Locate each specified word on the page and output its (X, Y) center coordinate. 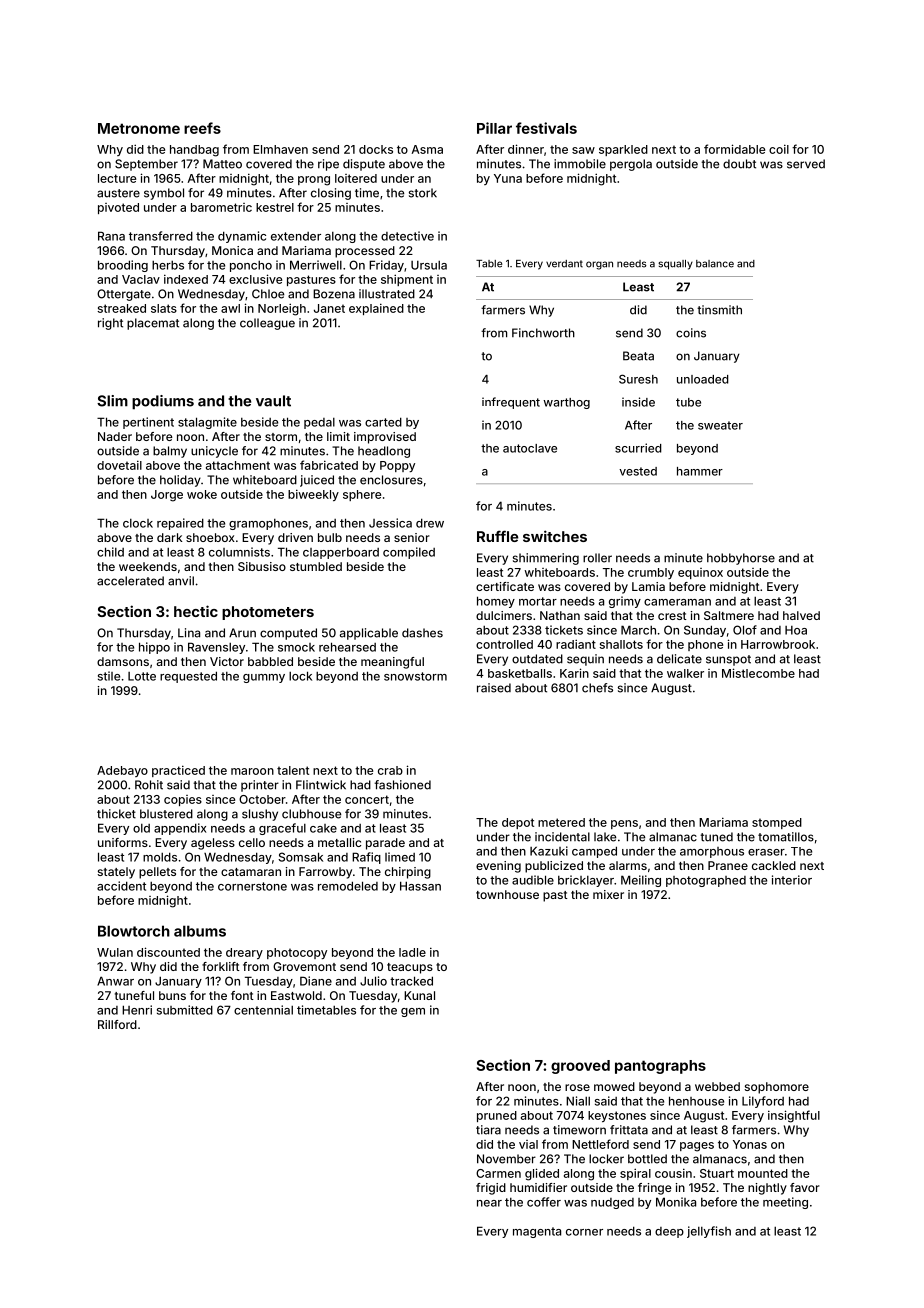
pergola (631, 165)
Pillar (494, 128)
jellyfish (709, 1232)
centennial (263, 1010)
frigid (491, 1189)
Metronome (139, 128)
